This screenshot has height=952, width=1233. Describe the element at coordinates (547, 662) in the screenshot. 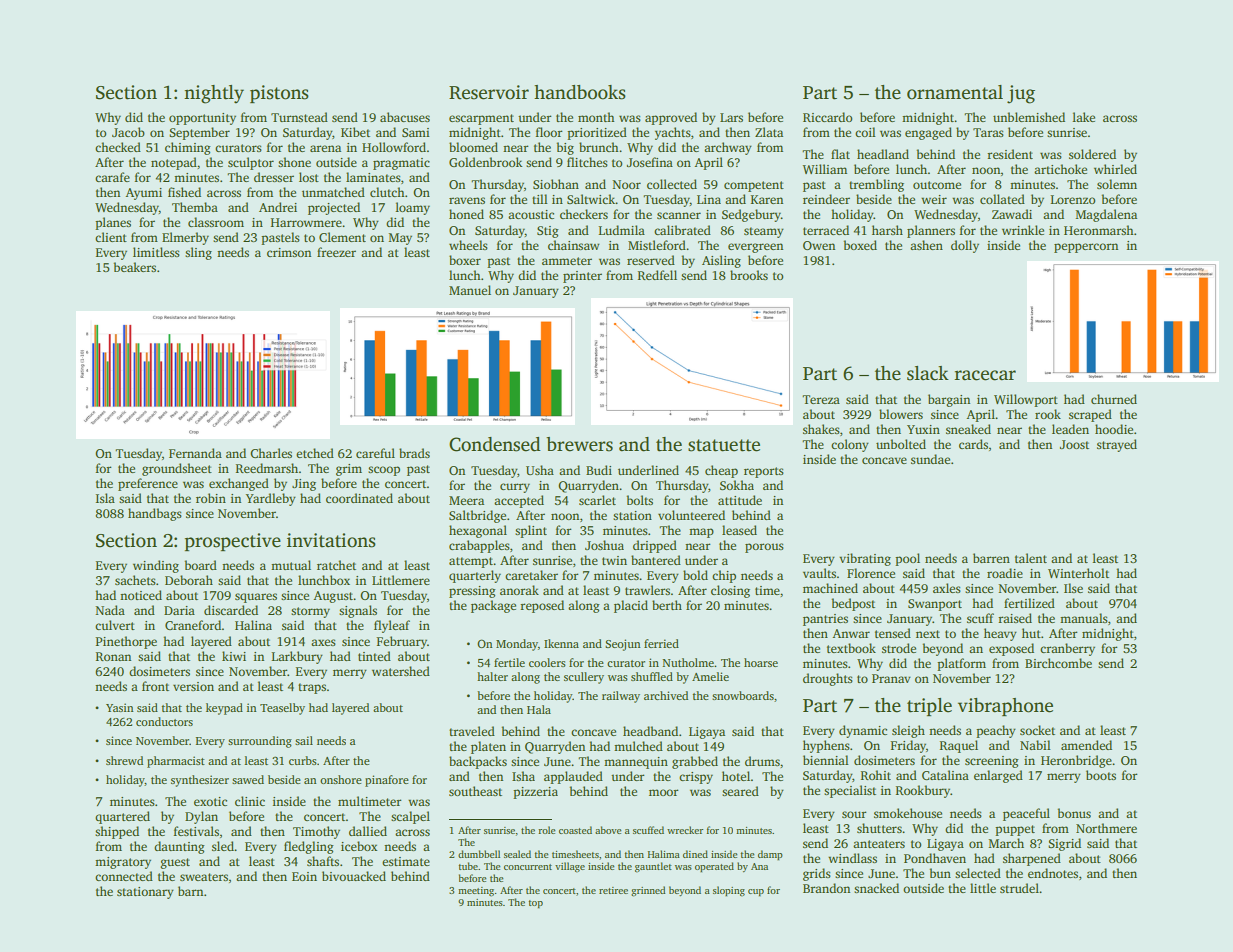

I see `coolers` at that location.
